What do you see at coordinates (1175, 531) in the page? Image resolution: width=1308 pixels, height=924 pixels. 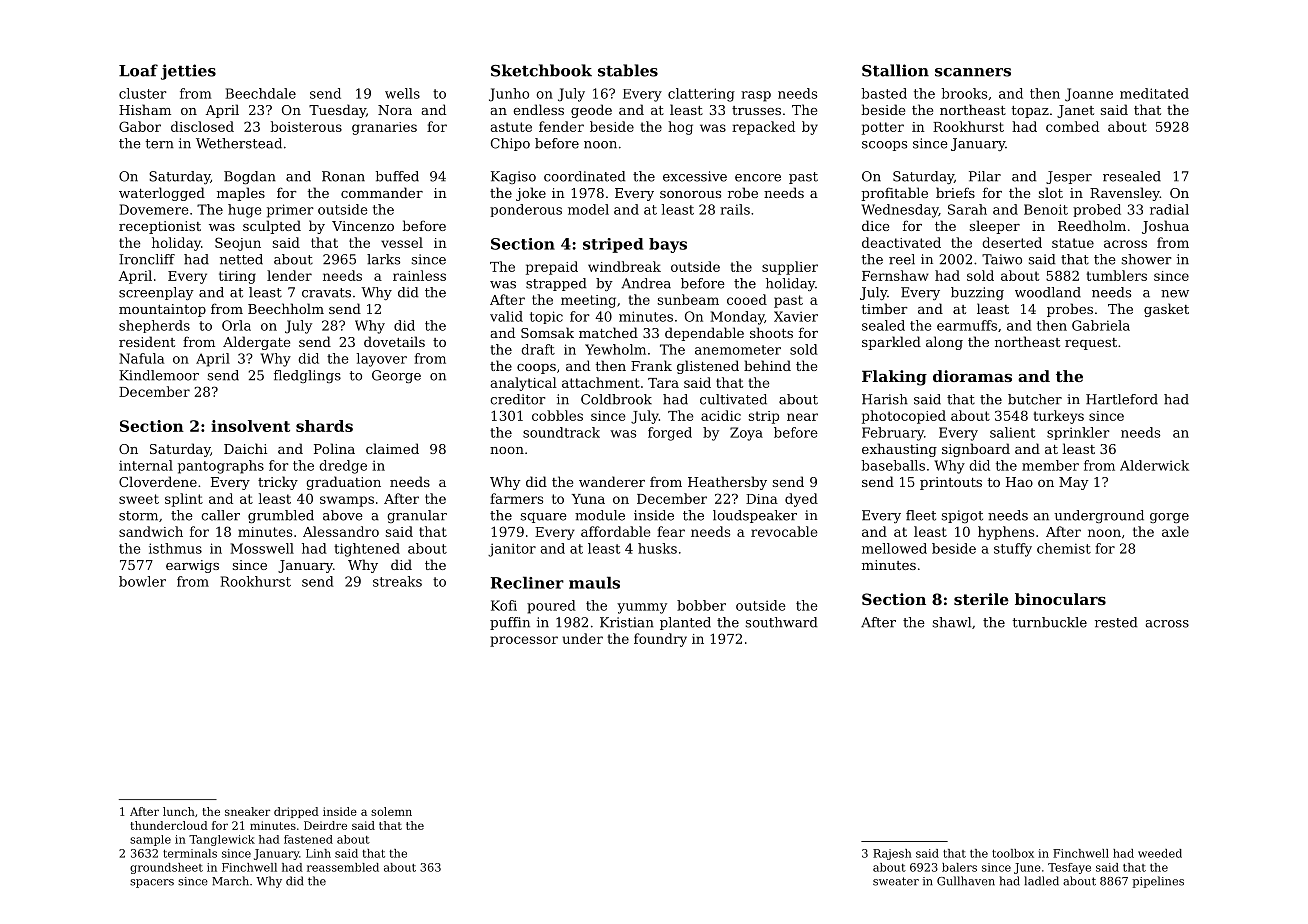 I see `axle` at bounding box center [1175, 531].
